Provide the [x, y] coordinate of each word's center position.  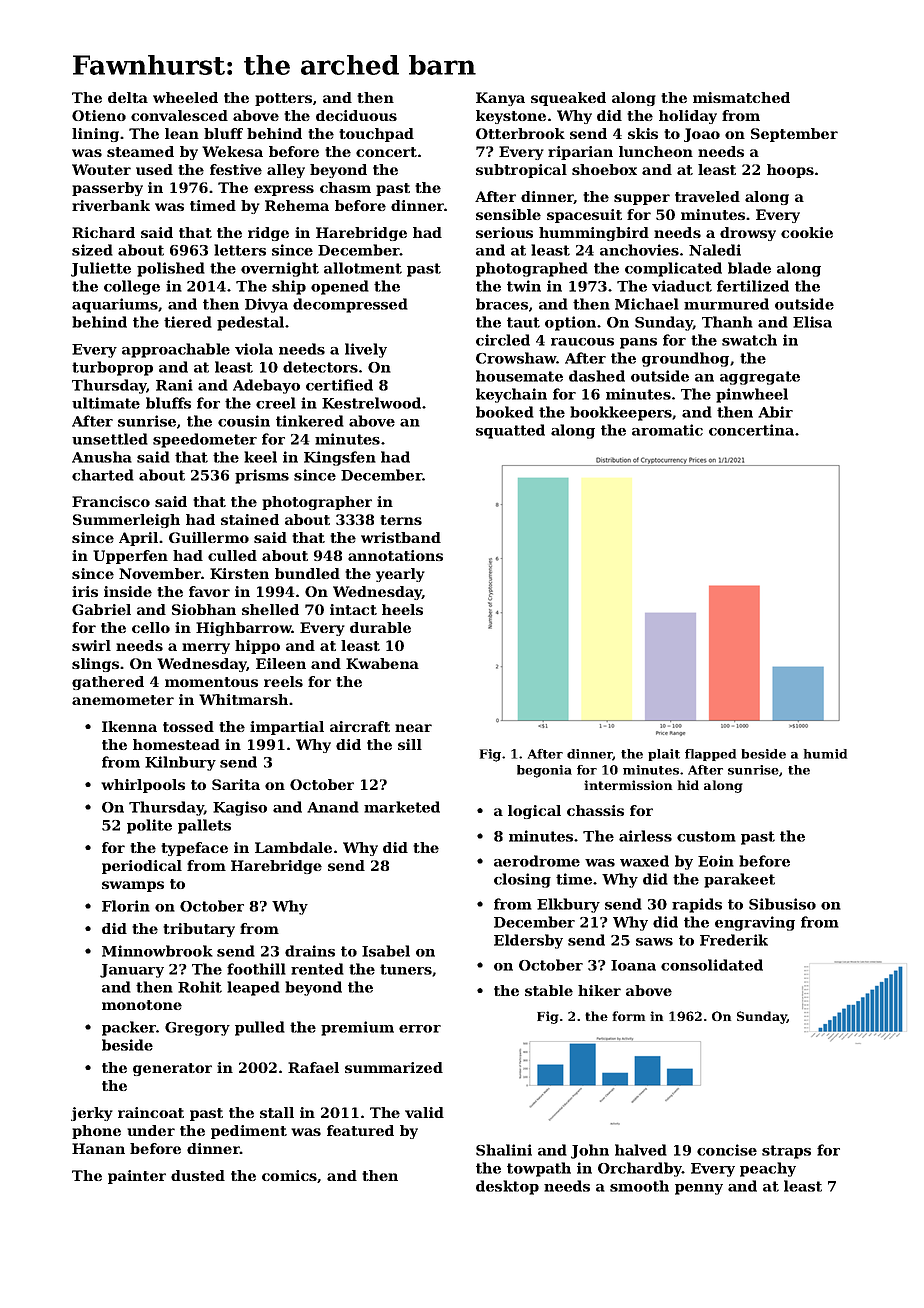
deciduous [356, 115]
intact [353, 609]
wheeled [185, 97]
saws [654, 942]
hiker [599, 990]
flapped [710, 755]
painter [137, 1177]
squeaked [568, 99]
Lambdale [293, 847]
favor [209, 591]
